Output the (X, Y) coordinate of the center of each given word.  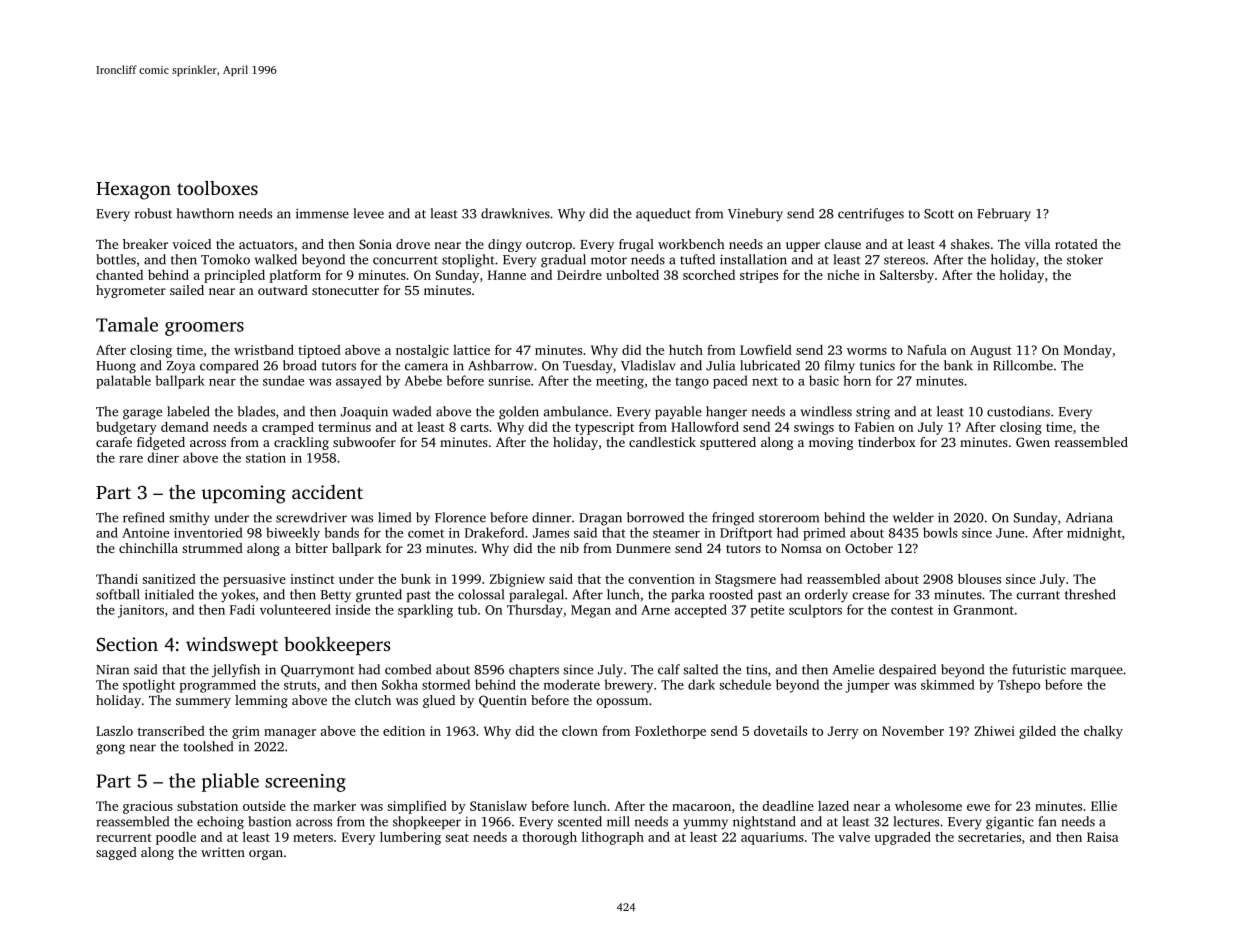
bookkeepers (337, 646)
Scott (939, 214)
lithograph (613, 838)
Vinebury (755, 215)
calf (669, 669)
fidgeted (161, 443)
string (873, 413)
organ (266, 855)
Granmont (984, 610)
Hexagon (133, 191)
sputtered (728, 443)
